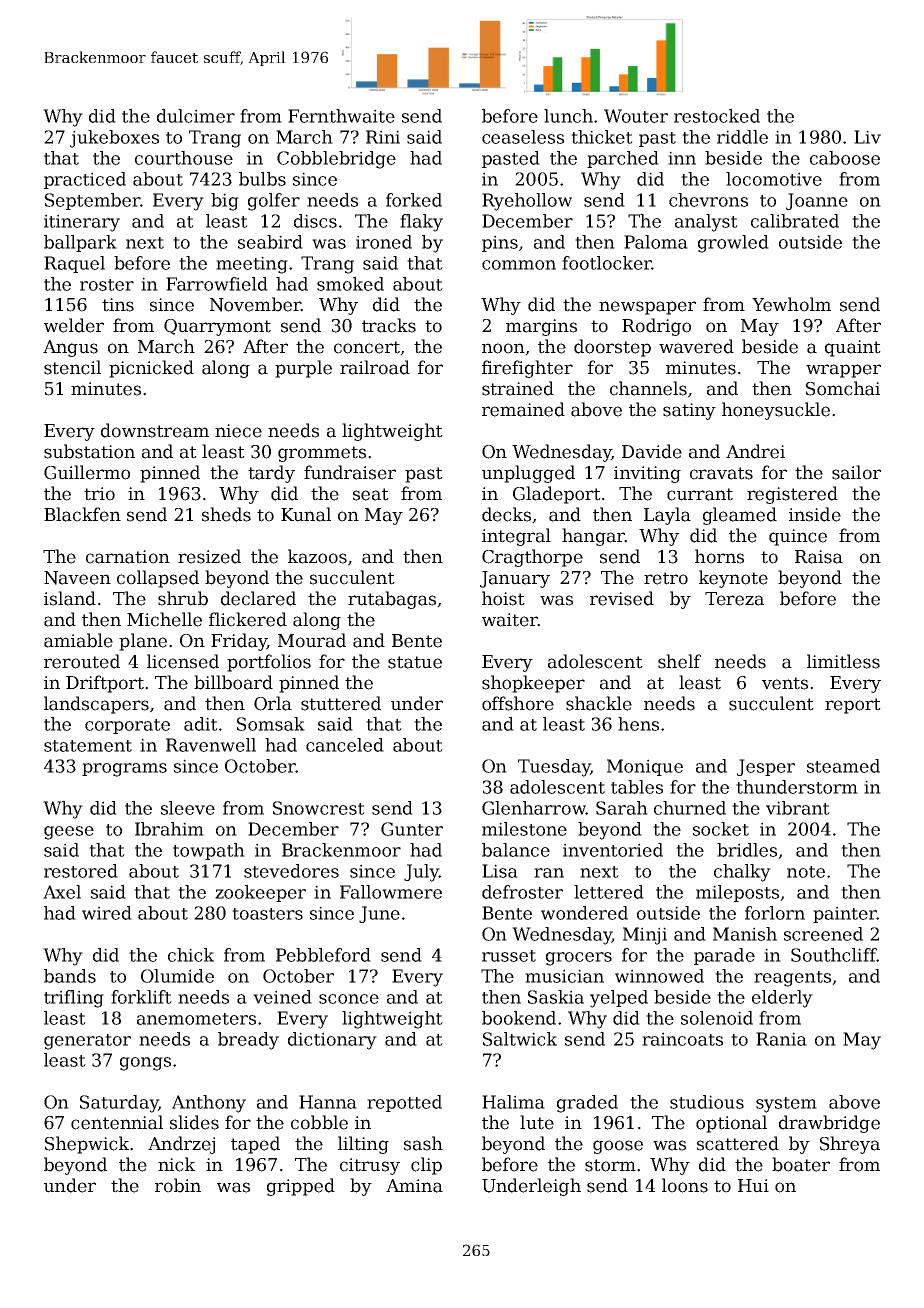 Image resolution: width=924 pixels, height=1308 pixels. What do you see at coordinates (145, 1064) in the image?
I see `gongs` at bounding box center [145, 1064].
